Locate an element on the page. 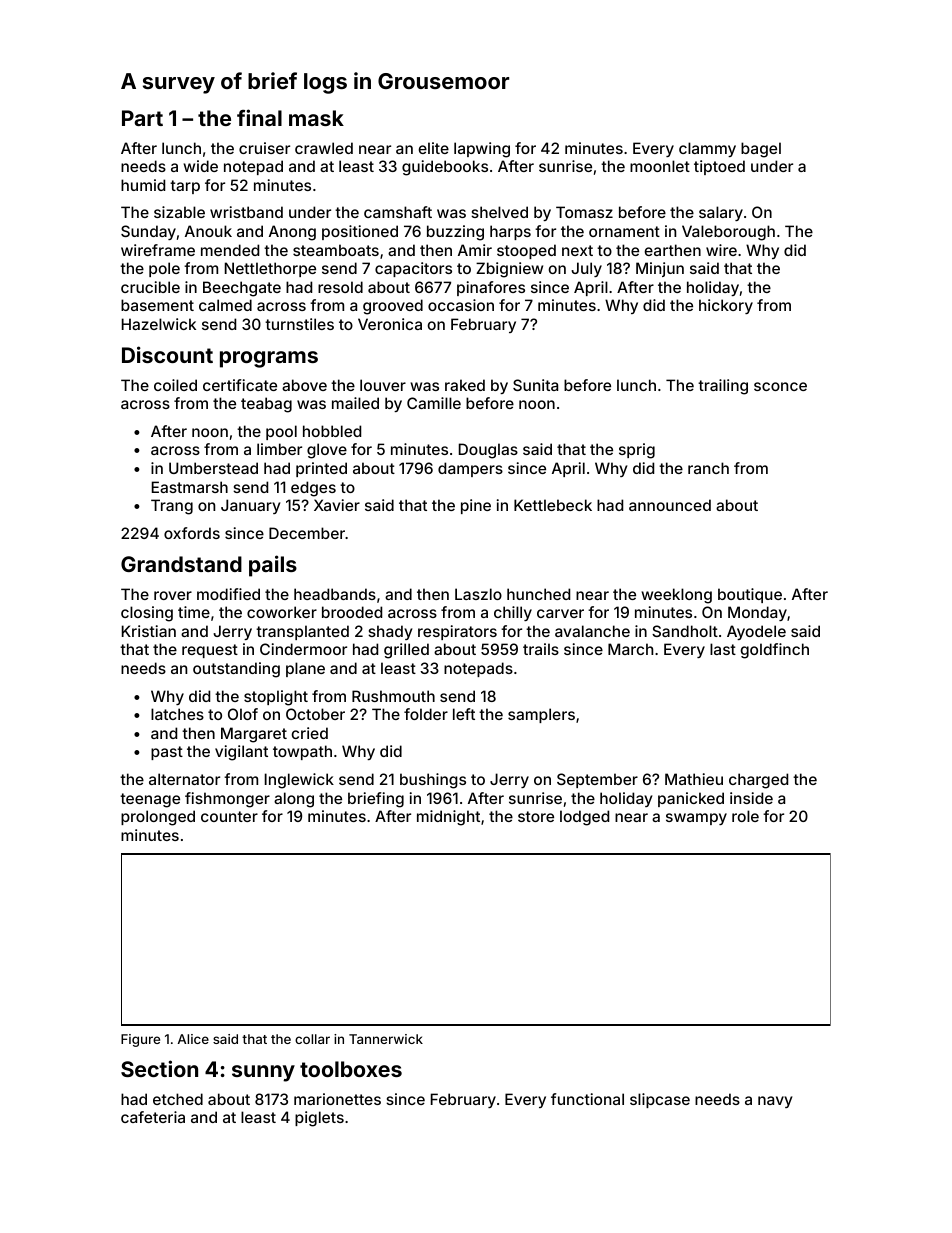  pine is located at coordinates (476, 506).
